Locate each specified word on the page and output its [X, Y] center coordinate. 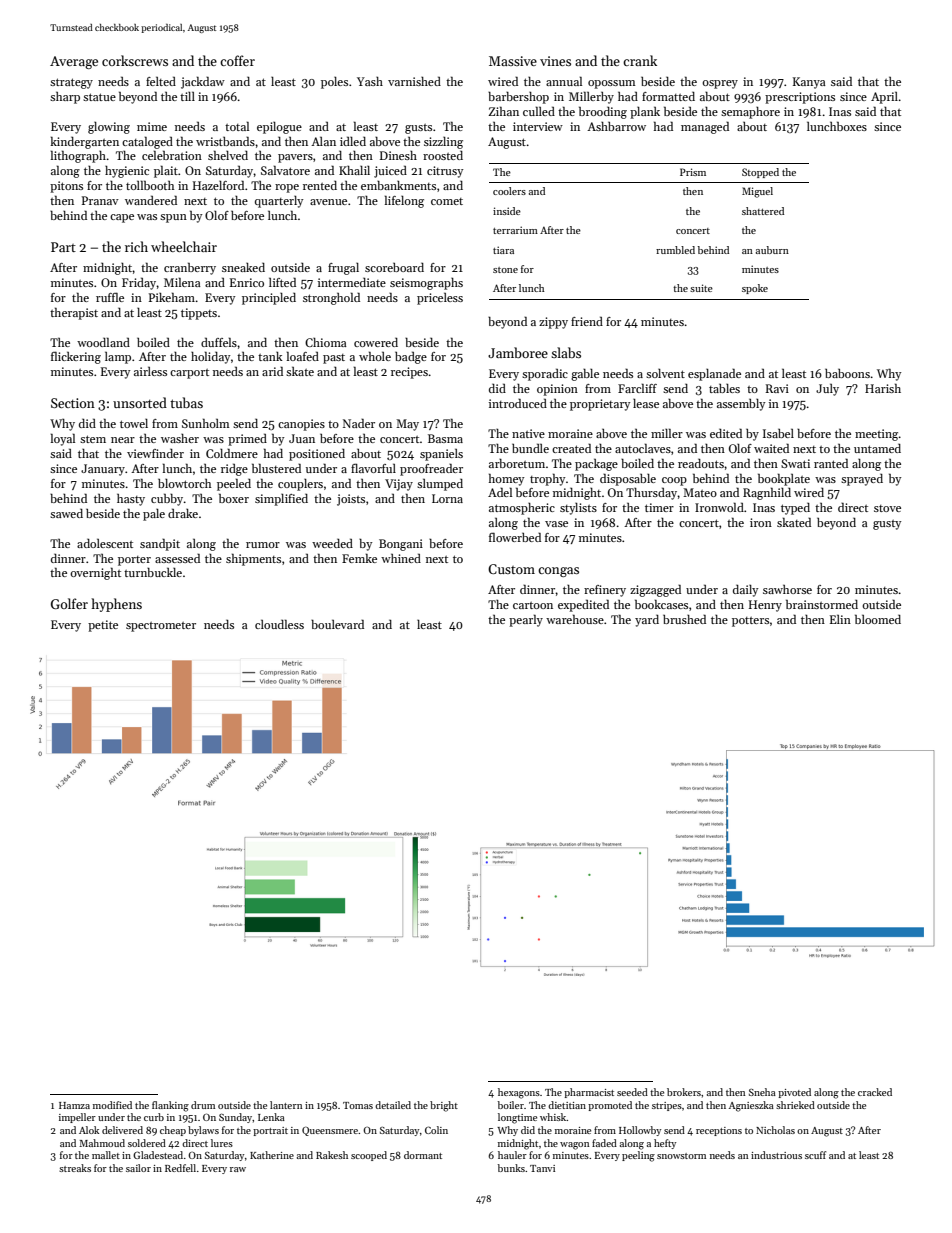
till [187, 96]
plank [645, 112]
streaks [75, 1168]
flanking [170, 1106]
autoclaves [643, 448]
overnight [95, 573]
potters [750, 622]
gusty [887, 525]
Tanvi [542, 1168]
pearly [526, 620]
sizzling [443, 143]
